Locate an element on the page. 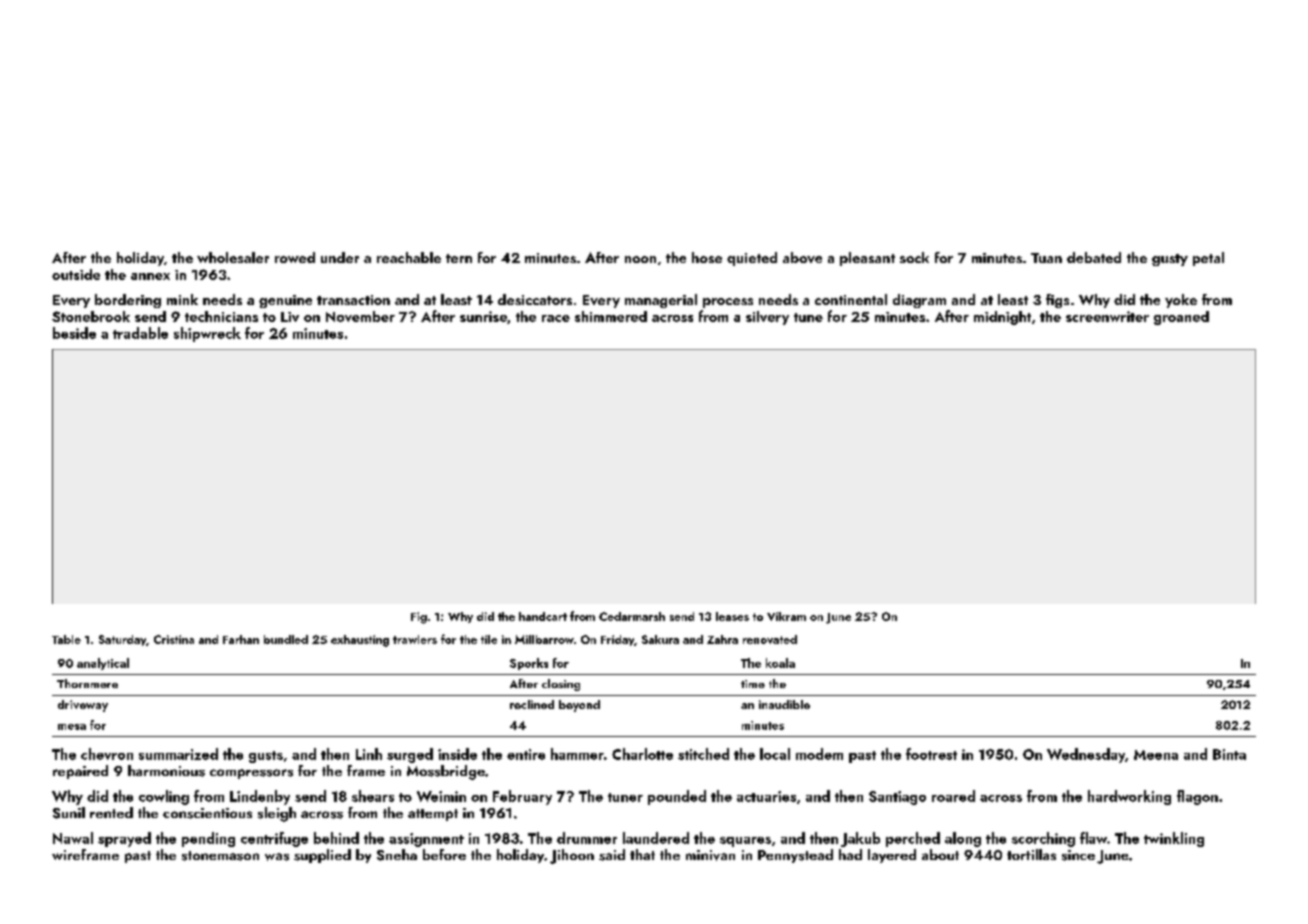 Image resolution: width=1308 pixels, height=924 pixels. above is located at coordinates (802, 257).
